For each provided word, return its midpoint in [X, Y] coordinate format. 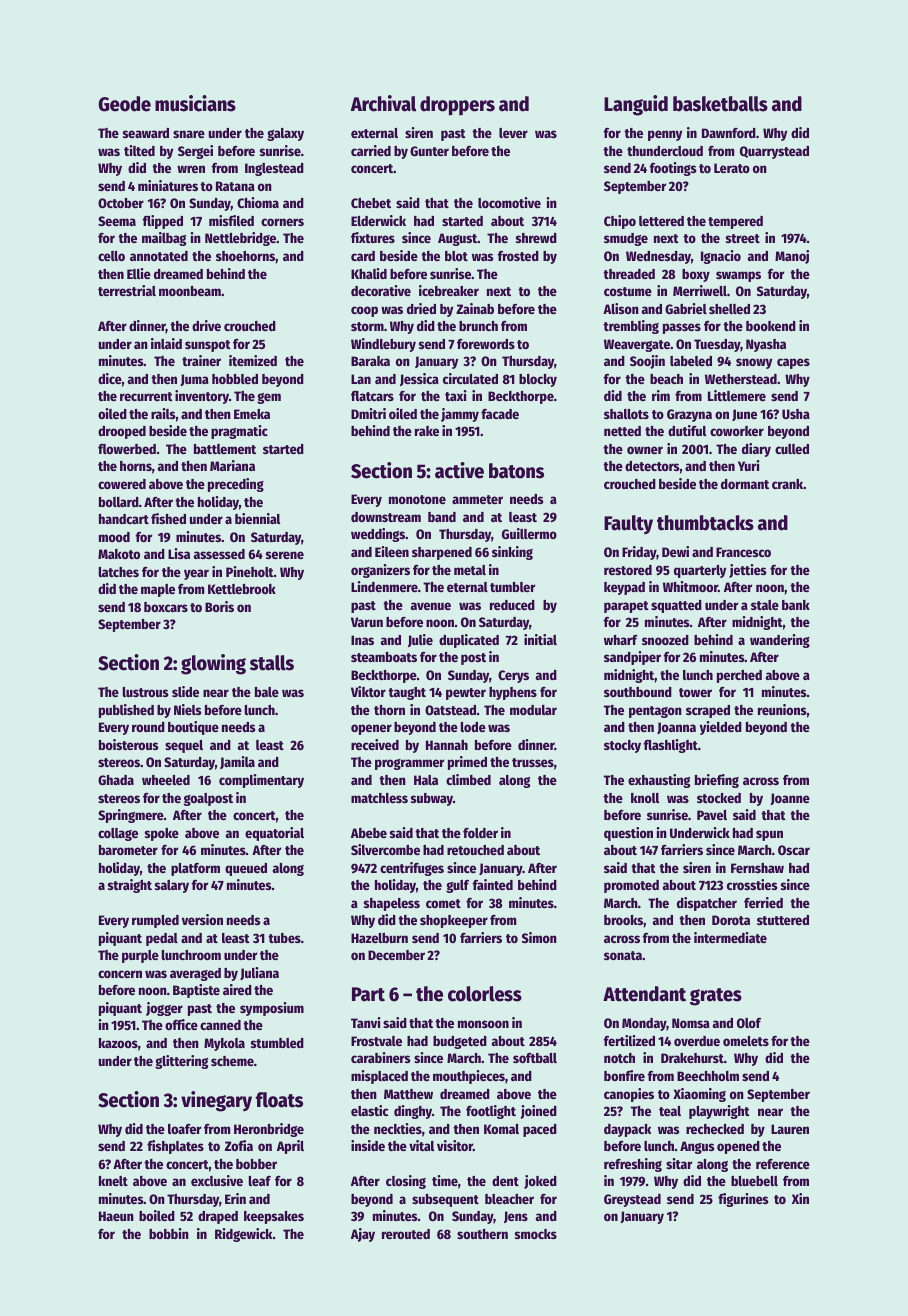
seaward [146, 133]
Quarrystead [774, 152]
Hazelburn [379, 938]
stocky [622, 746]
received [375, 744]
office [181, 1024]
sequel [184, 746]
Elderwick [378, 220]
